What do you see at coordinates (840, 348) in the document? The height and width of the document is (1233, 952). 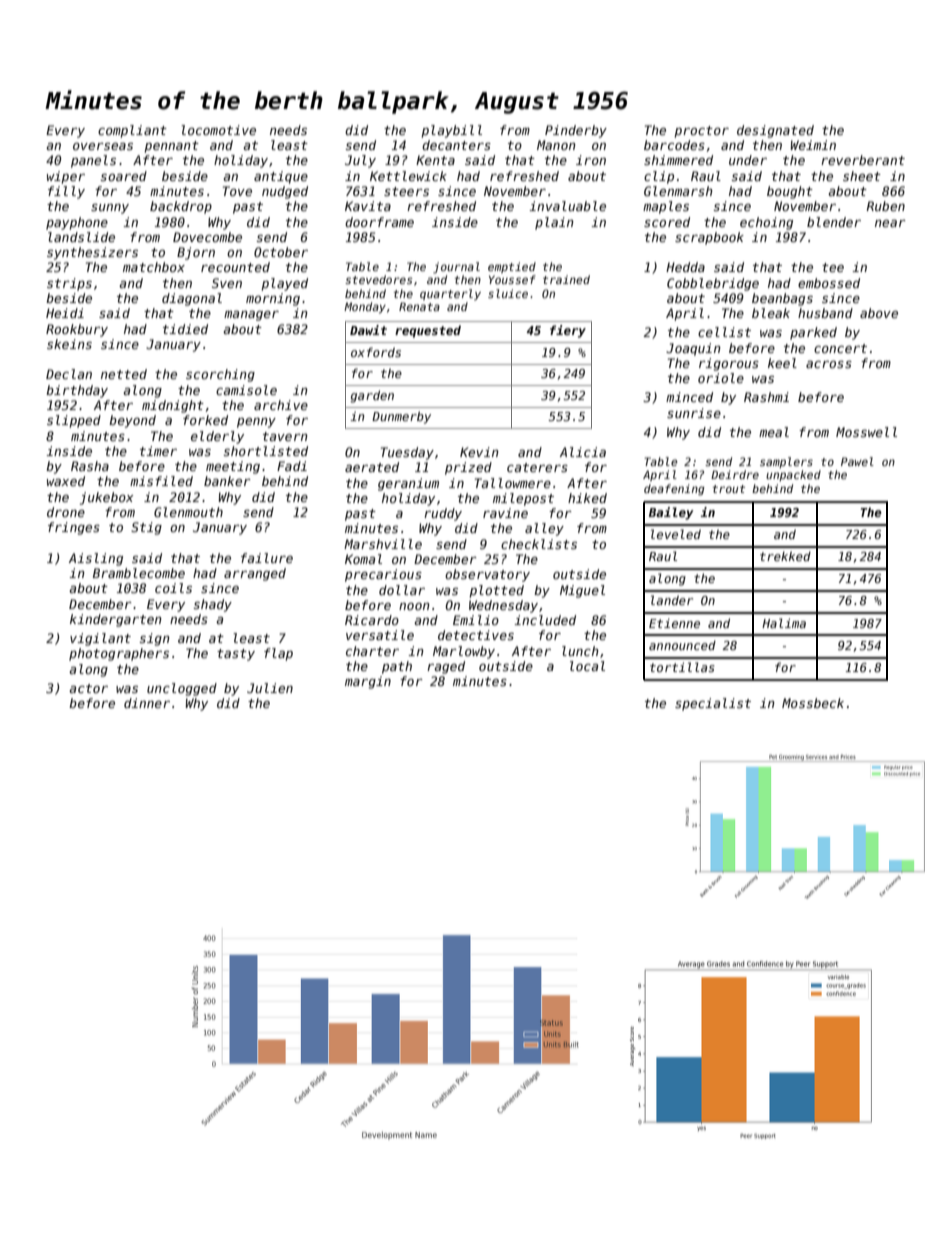 I see `concert` at bounding box center [840, 348].
